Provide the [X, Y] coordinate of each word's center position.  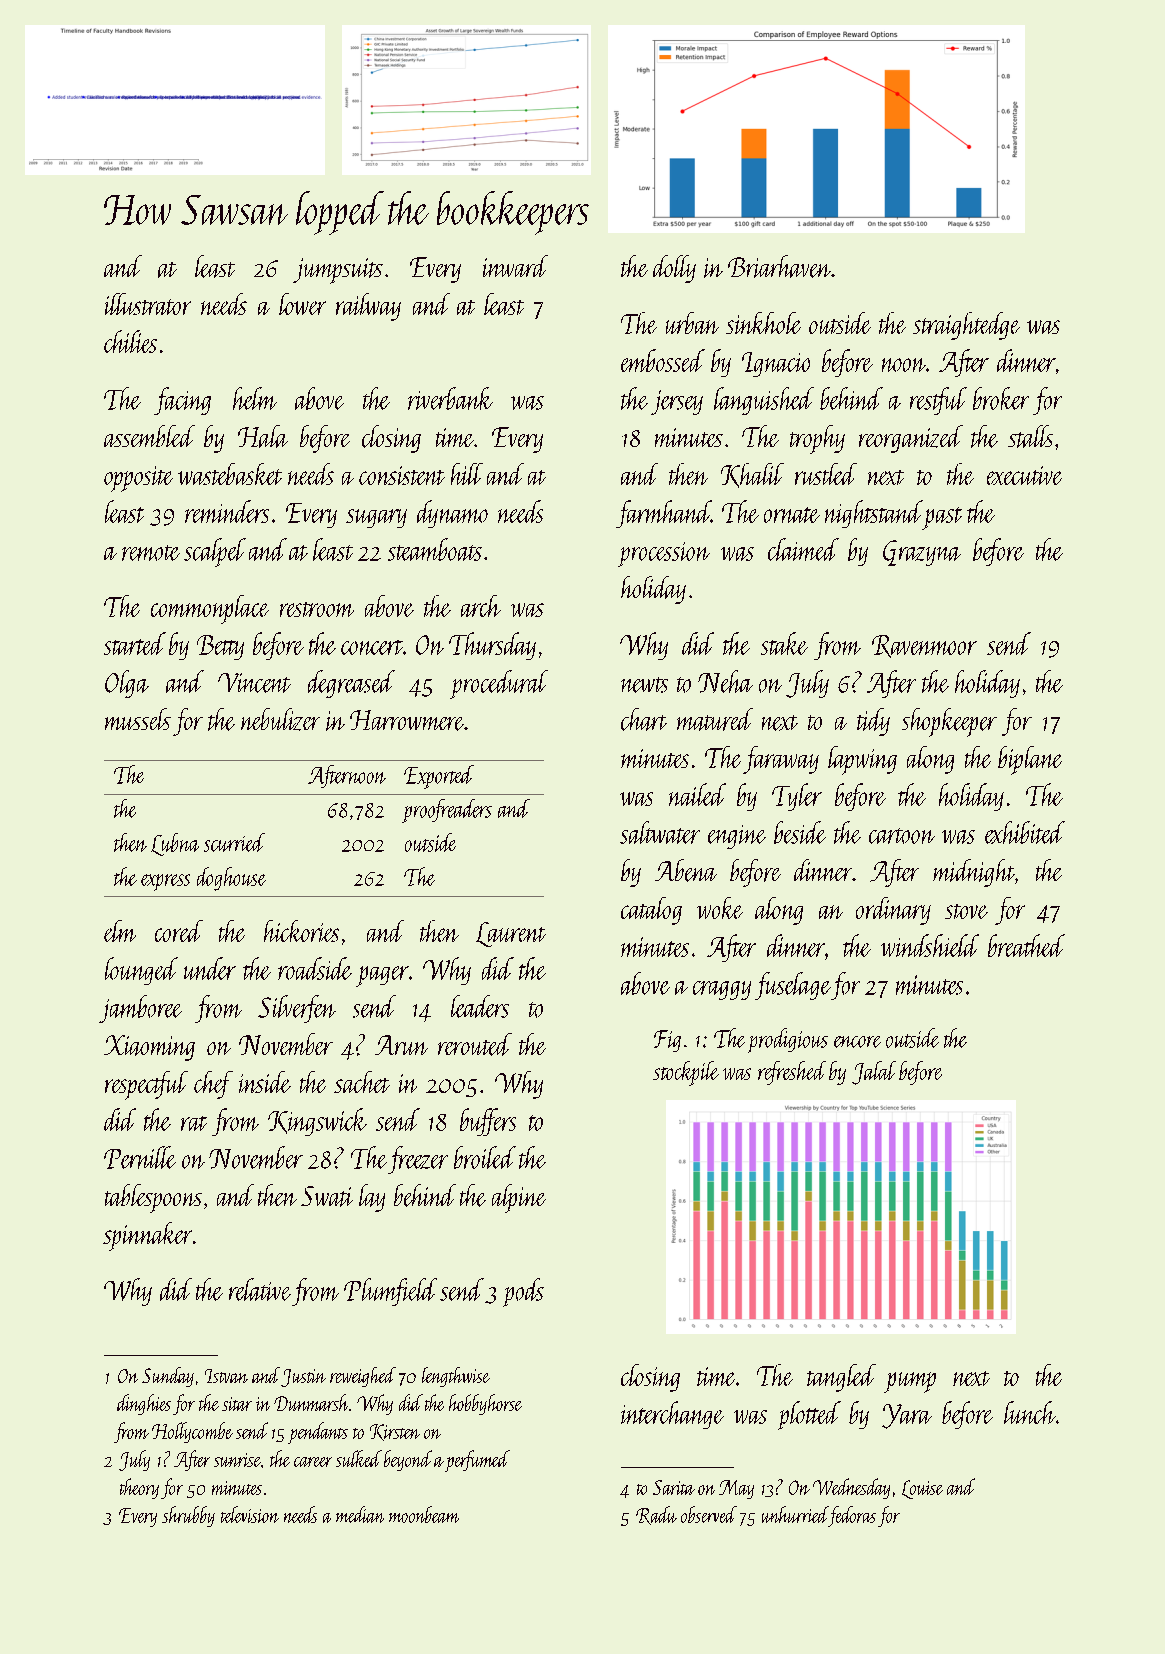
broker [1001, 398]
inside [265, 1082]
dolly [674, 269]
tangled [841, 1378]
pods [523, 1292]
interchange [672, 1415]
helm [255, 398]
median [360, 1514]
